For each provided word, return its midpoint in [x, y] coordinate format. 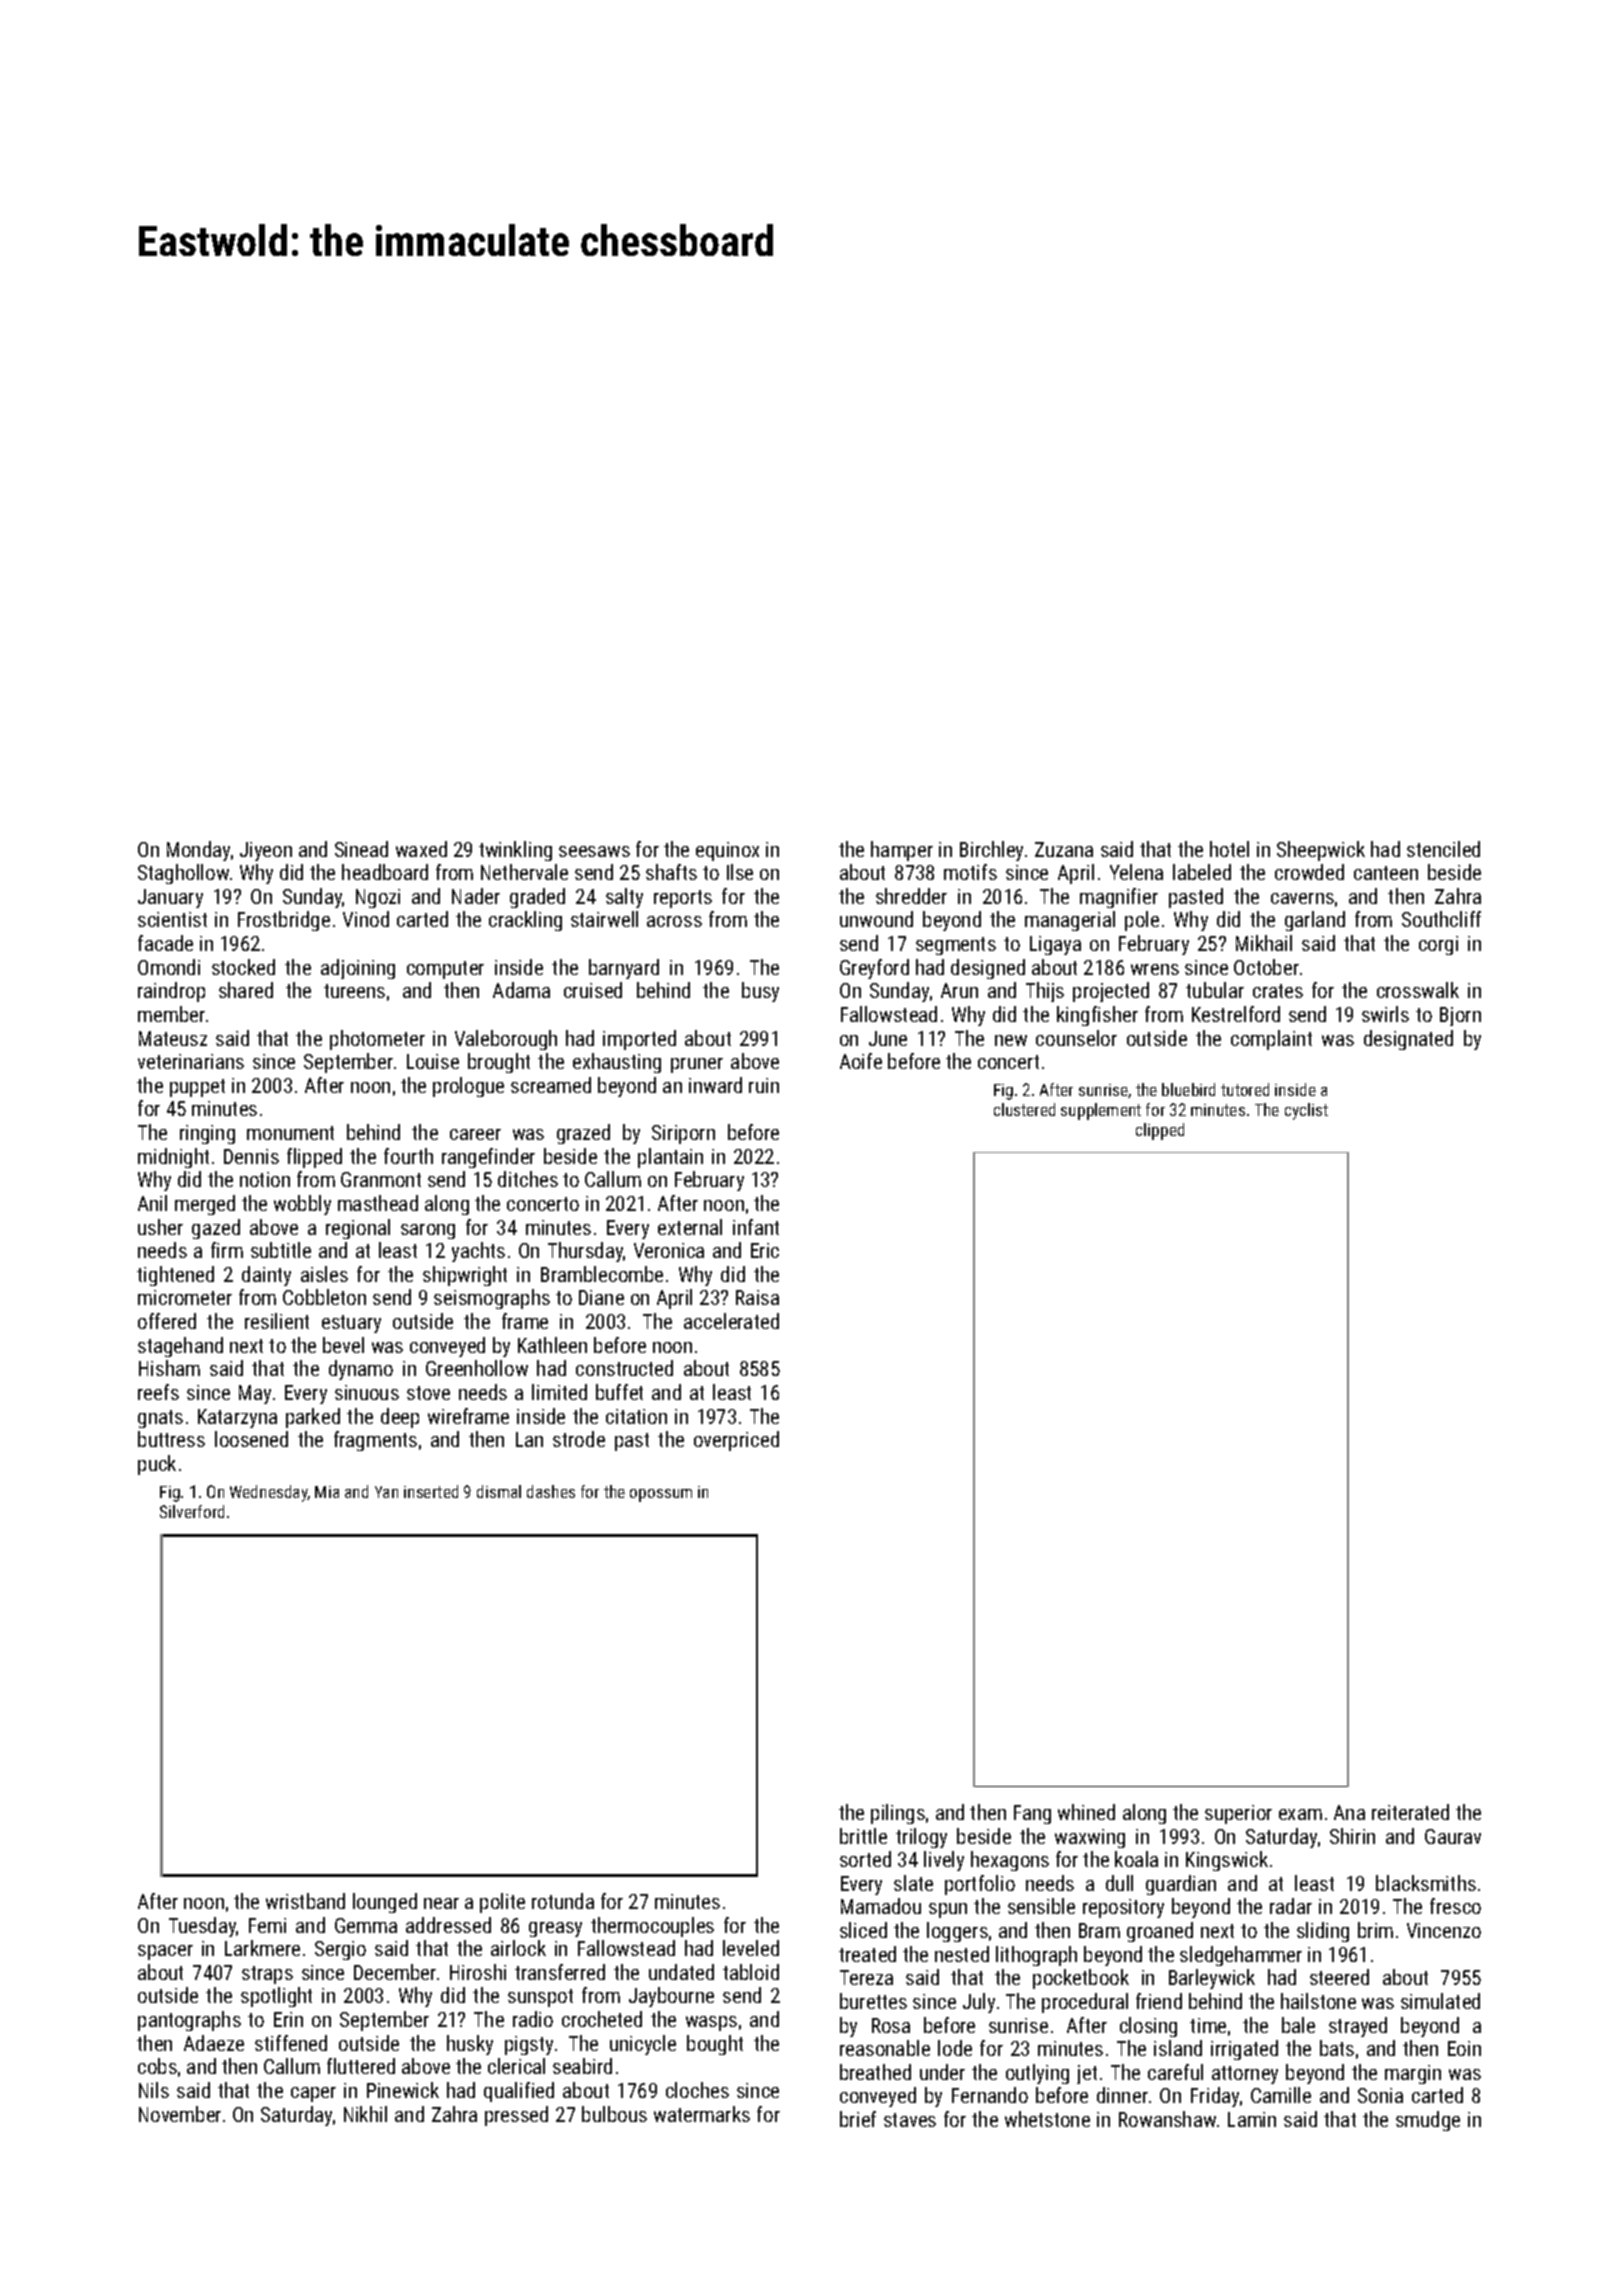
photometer [377, 1040]
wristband [305, 1901]
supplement [1101, 1111]
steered [1339, 1977]
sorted [865, 1859]
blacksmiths [1426, 1883]
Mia [327, 1492]
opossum [661, 1495]
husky [470, 2045]
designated [1408, 1040]
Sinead [361, 849]
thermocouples [652, 1927]
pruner [697, 1065]
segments [956, 946]
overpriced [736, 1441]
